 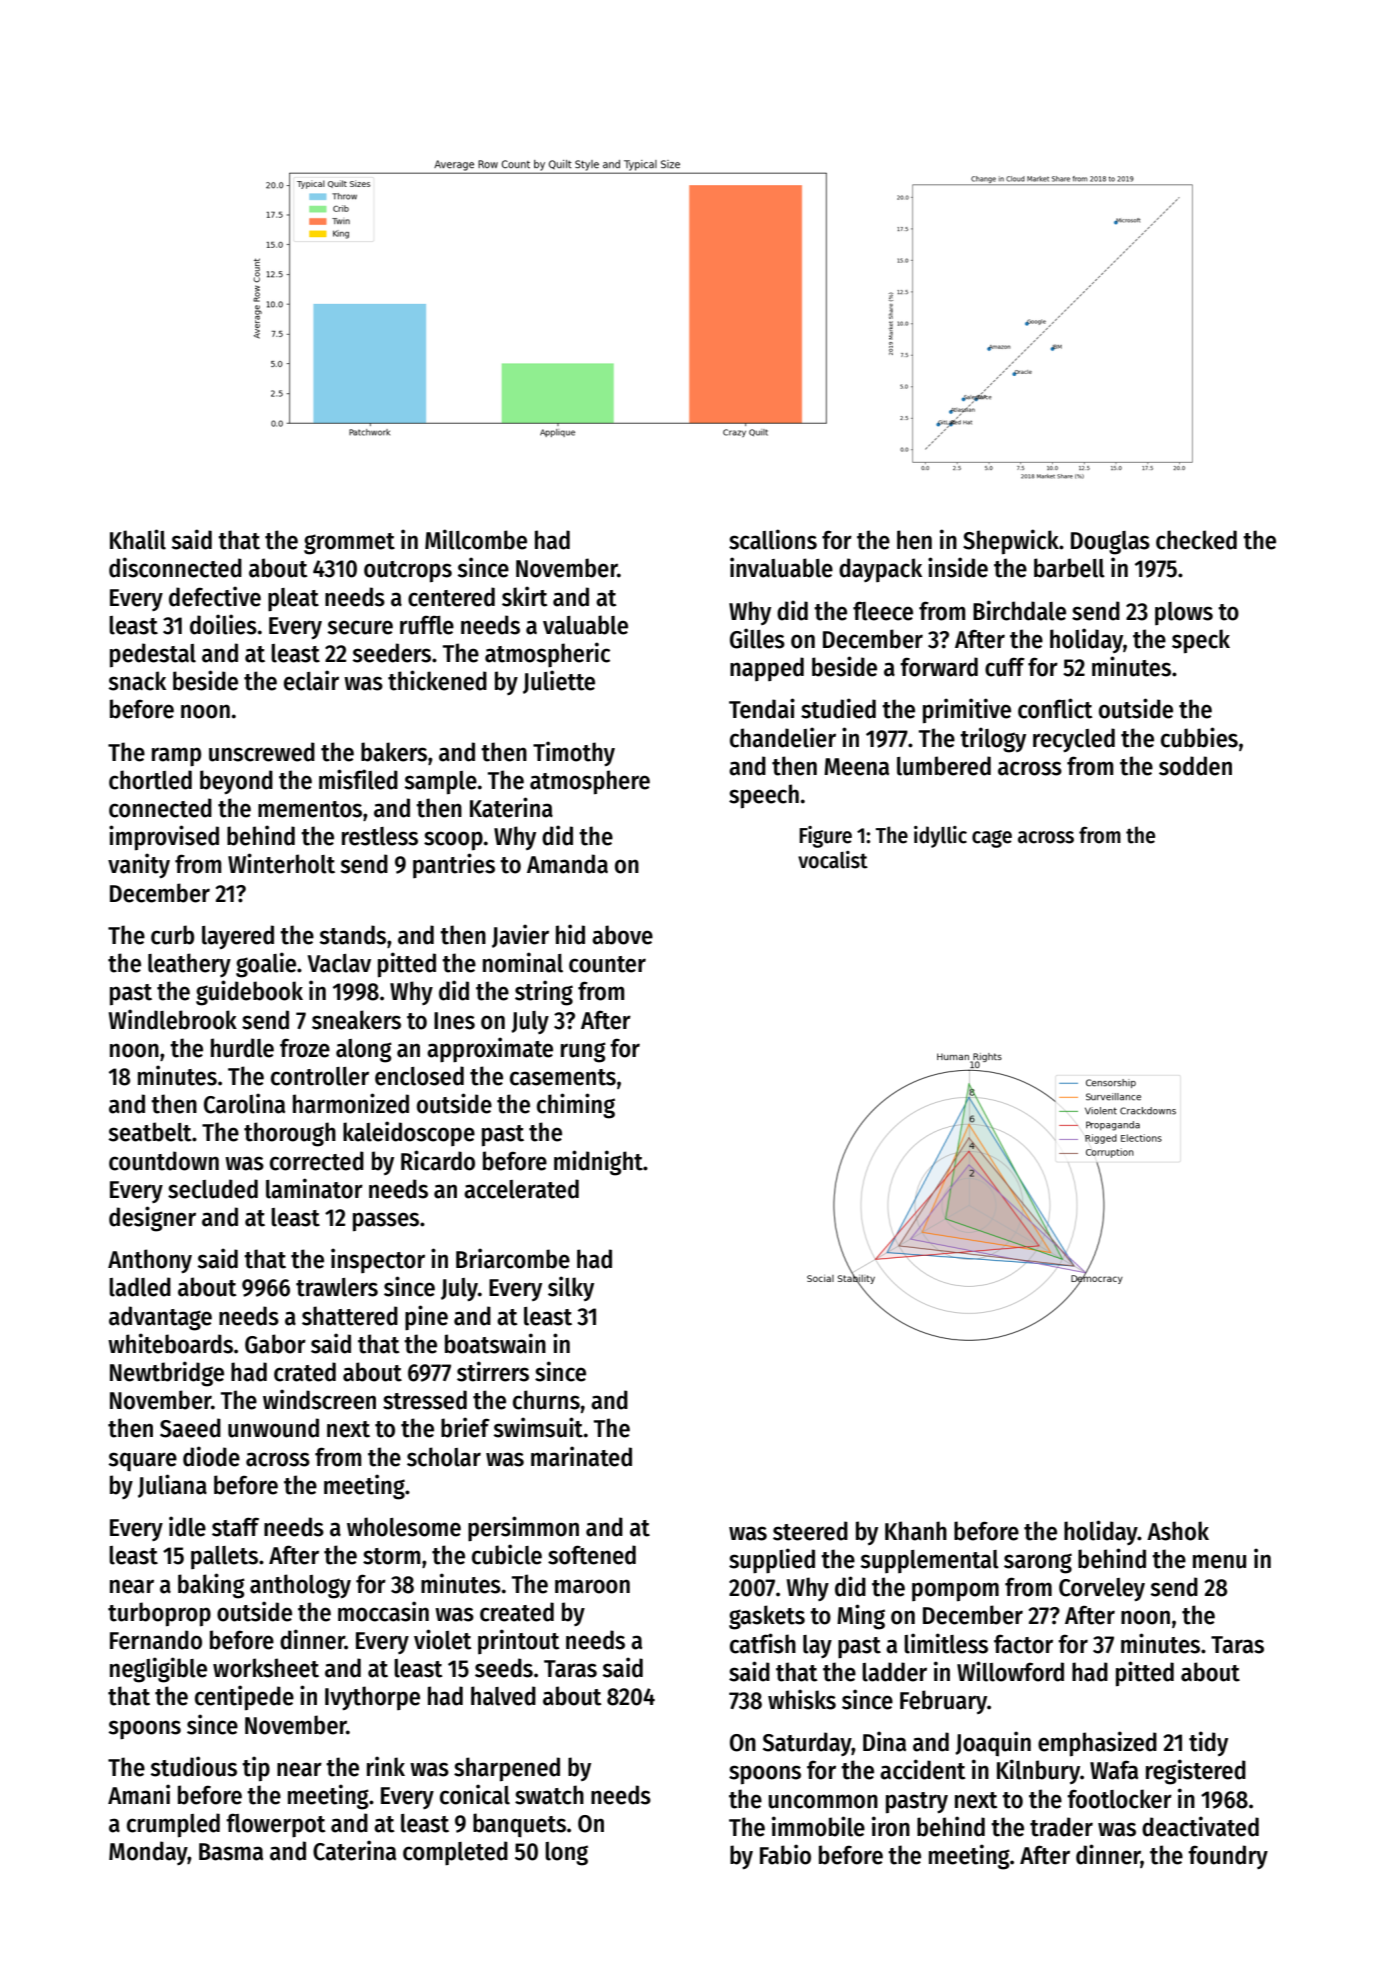 What do you see at coordinates (224, 1557) in the page?
I see `pallets` at bounding box center [224, 1557].
